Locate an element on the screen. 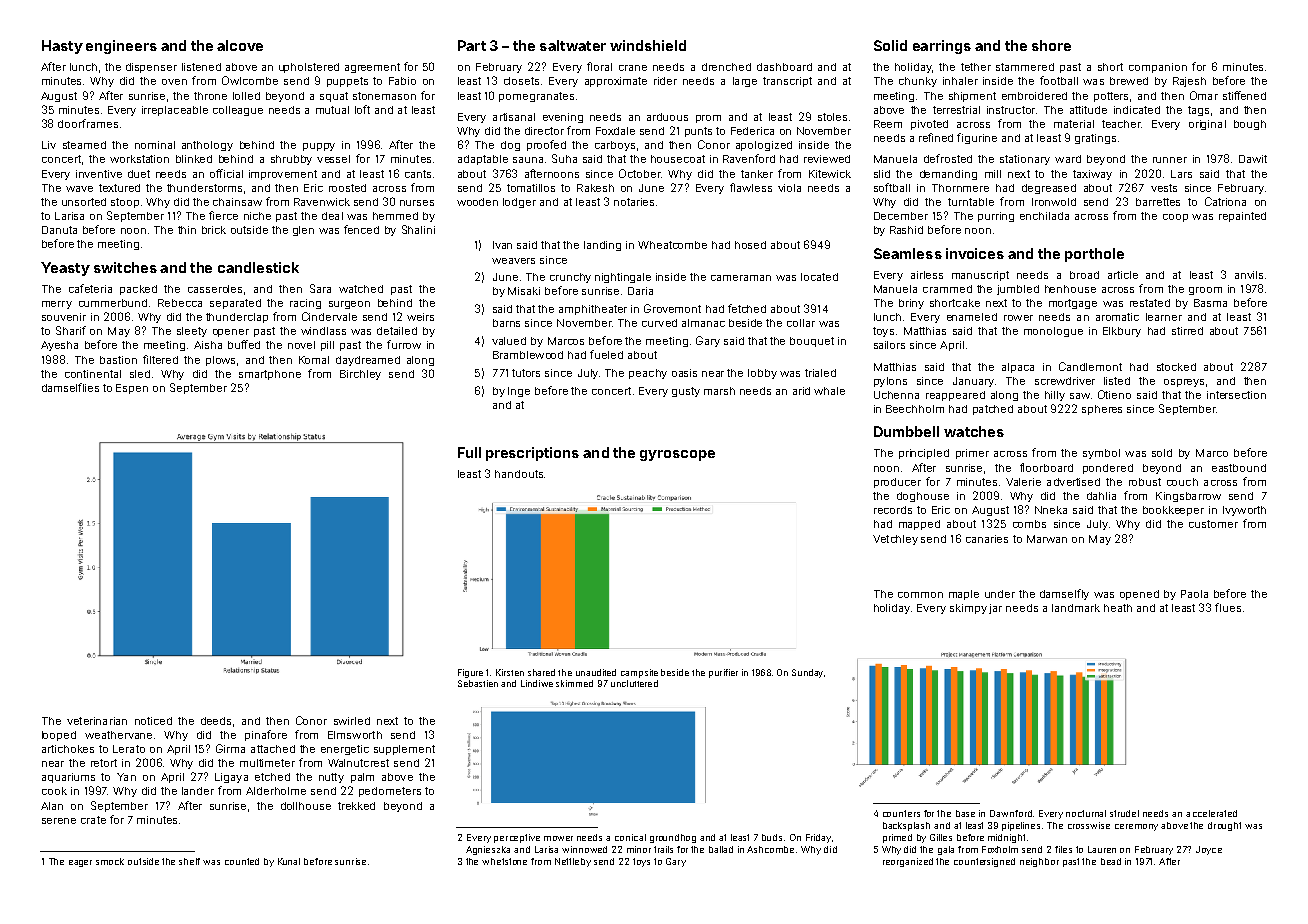 Image resolution: width=1308 pixels, height=924 pixels. Hasty is located at coordinates (62, 47).
